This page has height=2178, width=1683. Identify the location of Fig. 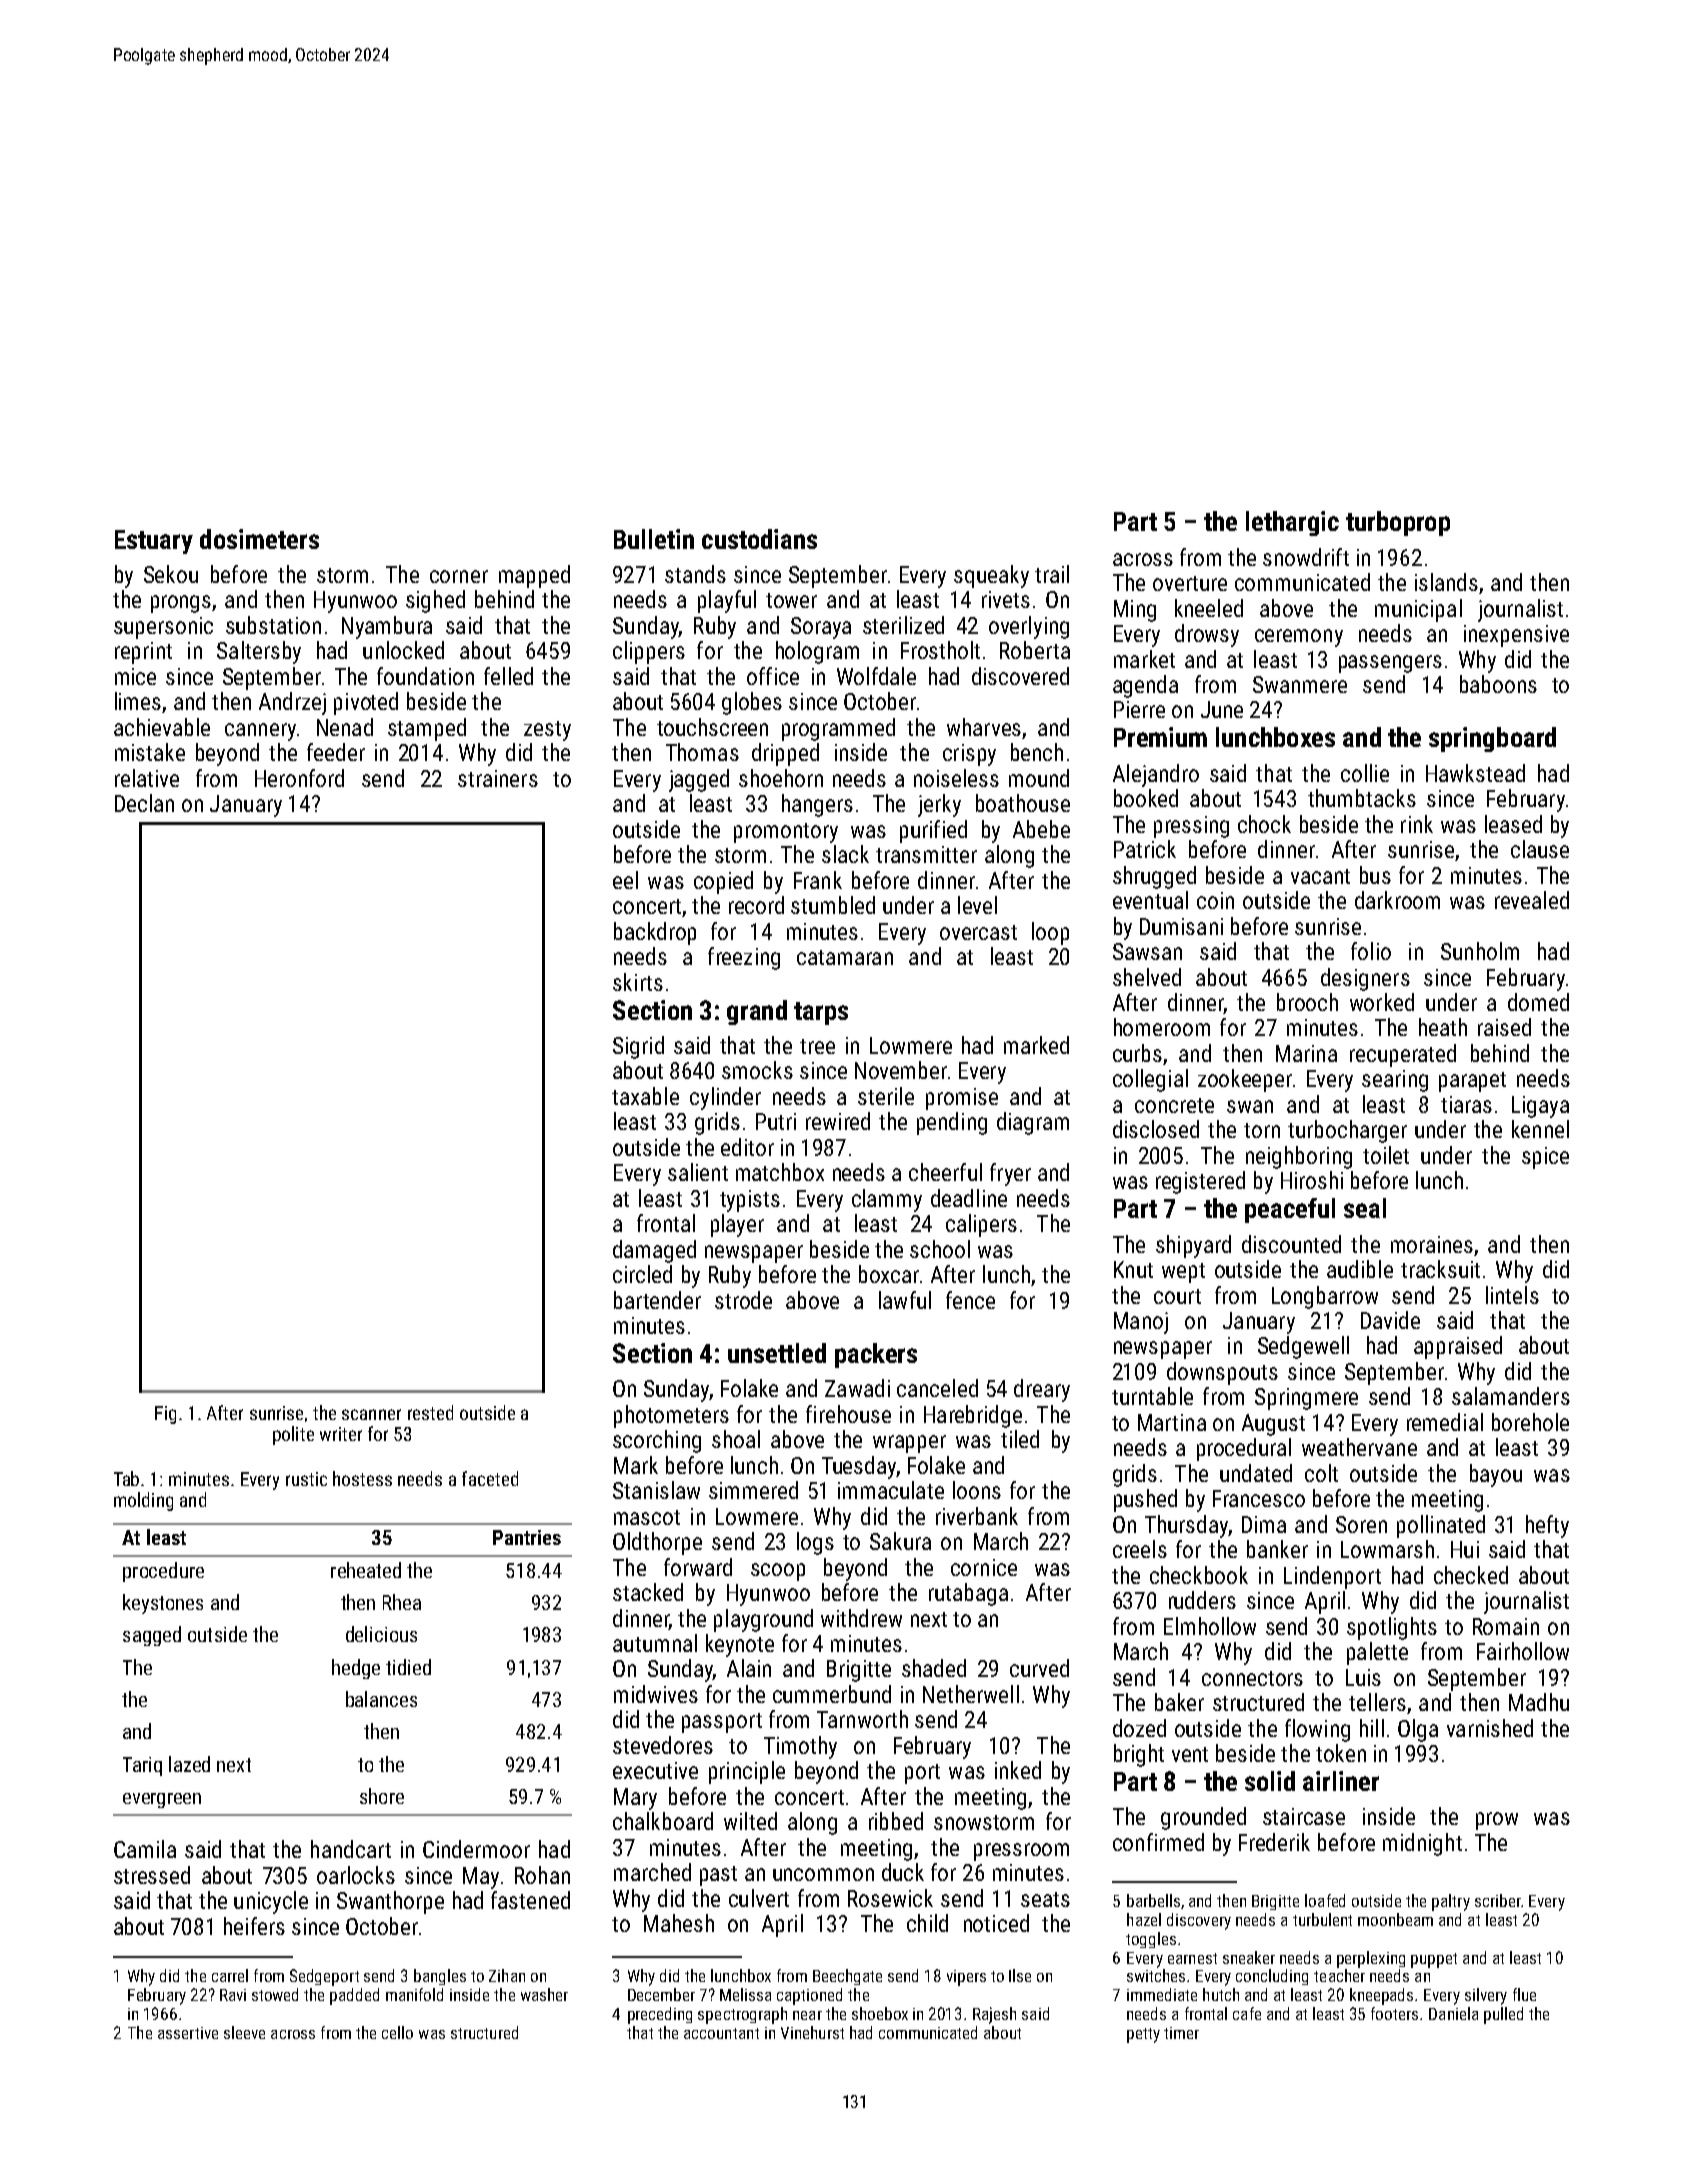
(165, 1415).
